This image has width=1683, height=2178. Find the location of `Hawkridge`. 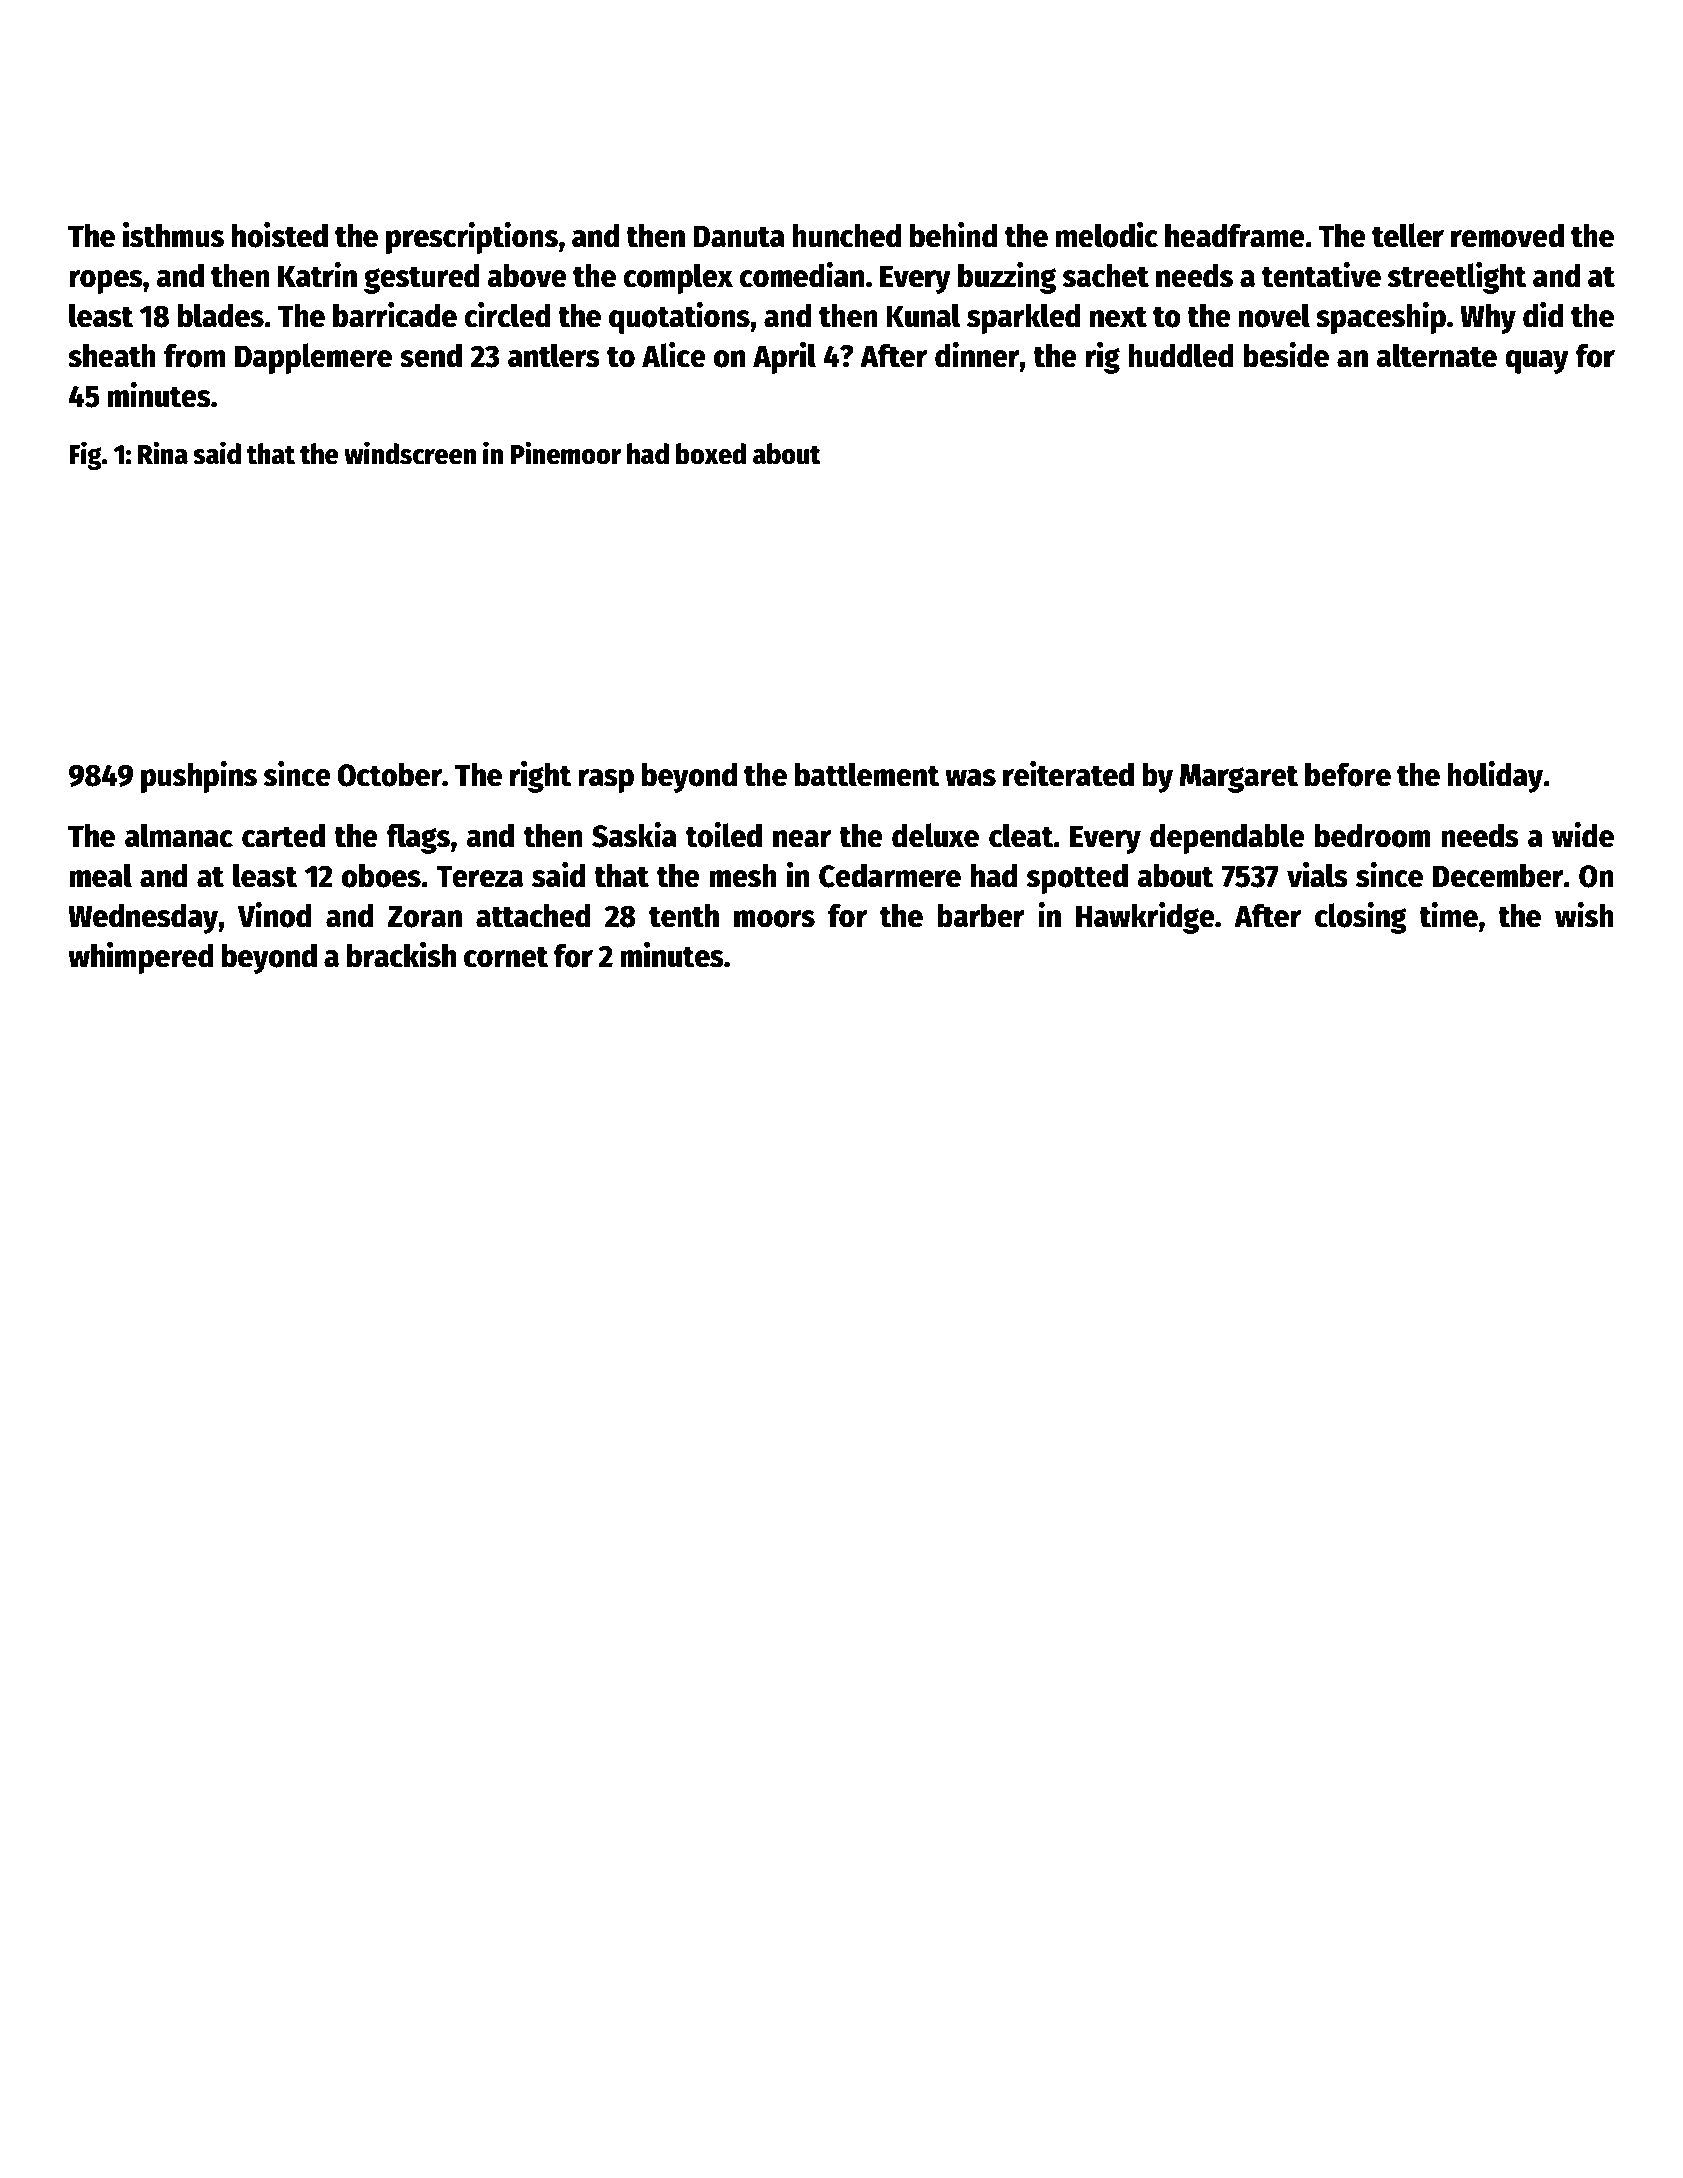

Hawkridge is located at coordinates (1145, 918).
